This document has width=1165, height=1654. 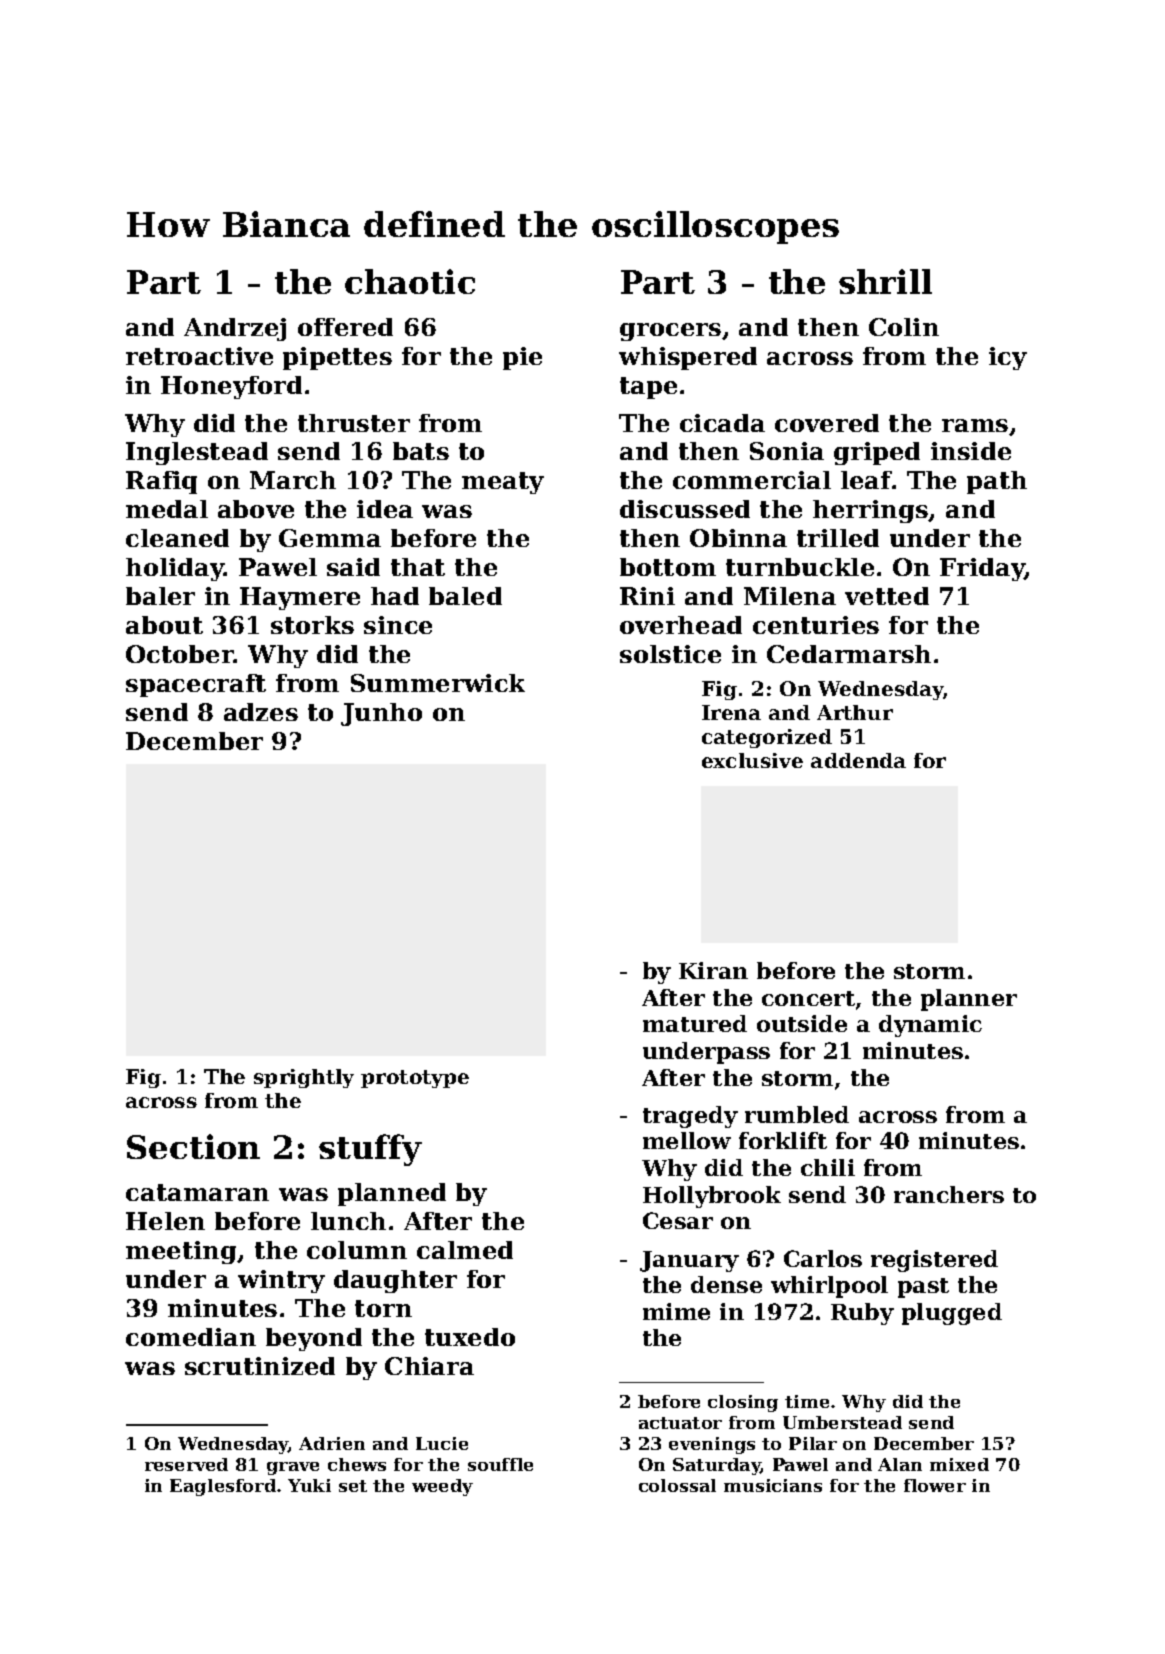 I want to click on dynamic, so click(x=930, y=1026).
